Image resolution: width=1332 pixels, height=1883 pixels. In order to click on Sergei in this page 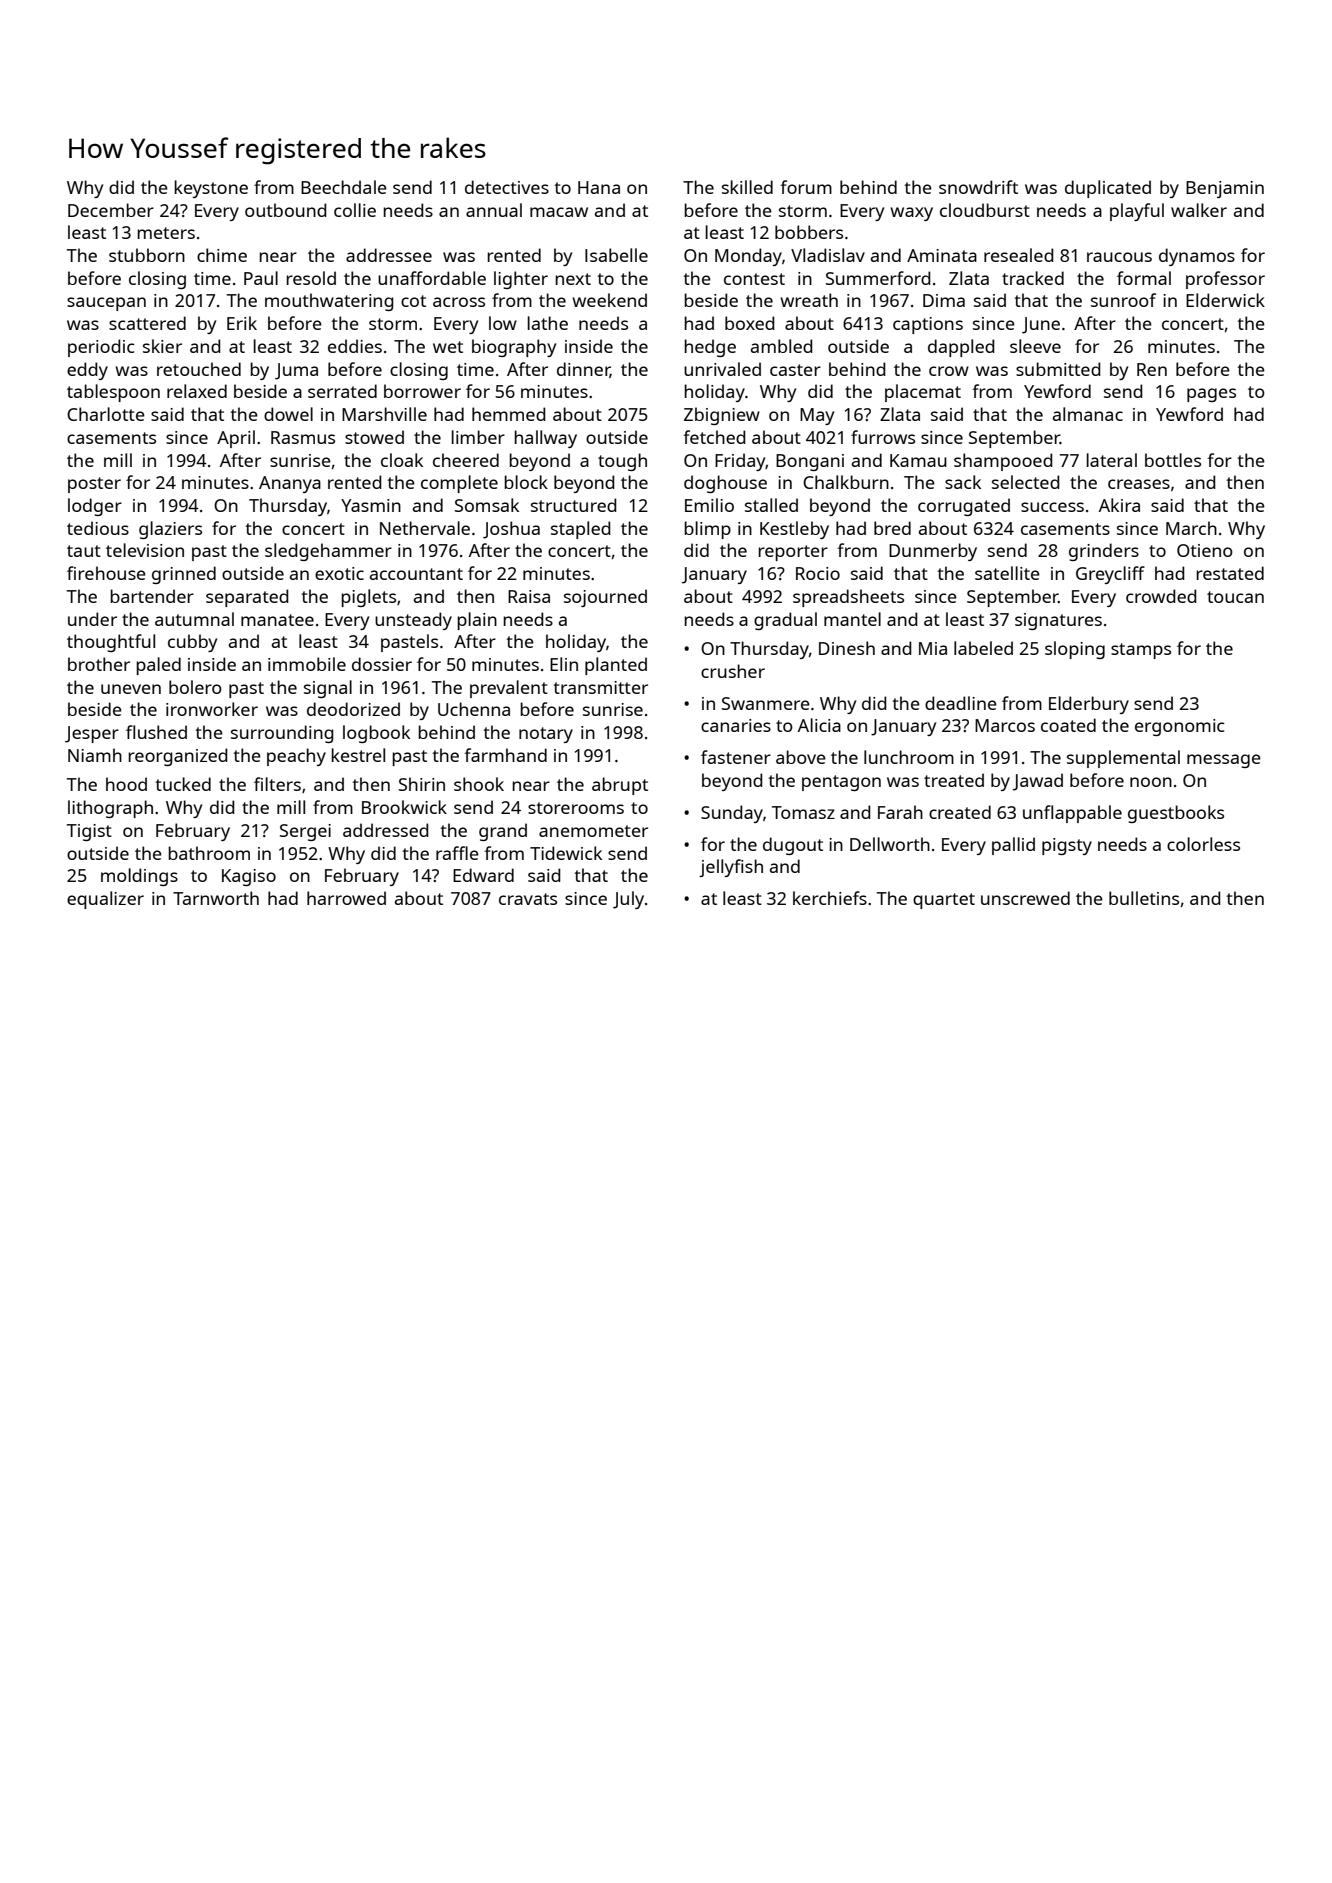, I will do `click(305, 832)`.
